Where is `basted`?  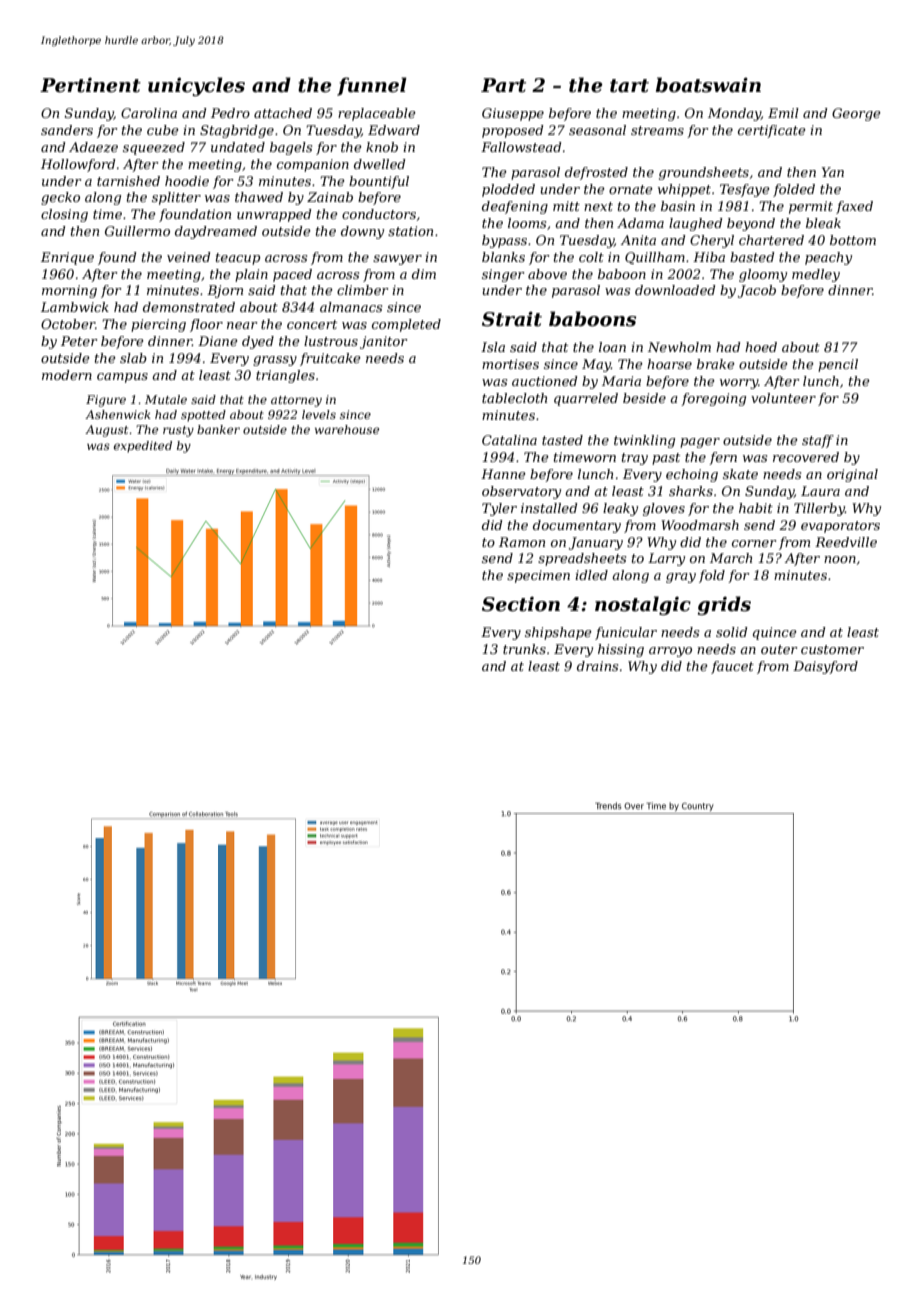
basted is located at coordinates (752, 257).
